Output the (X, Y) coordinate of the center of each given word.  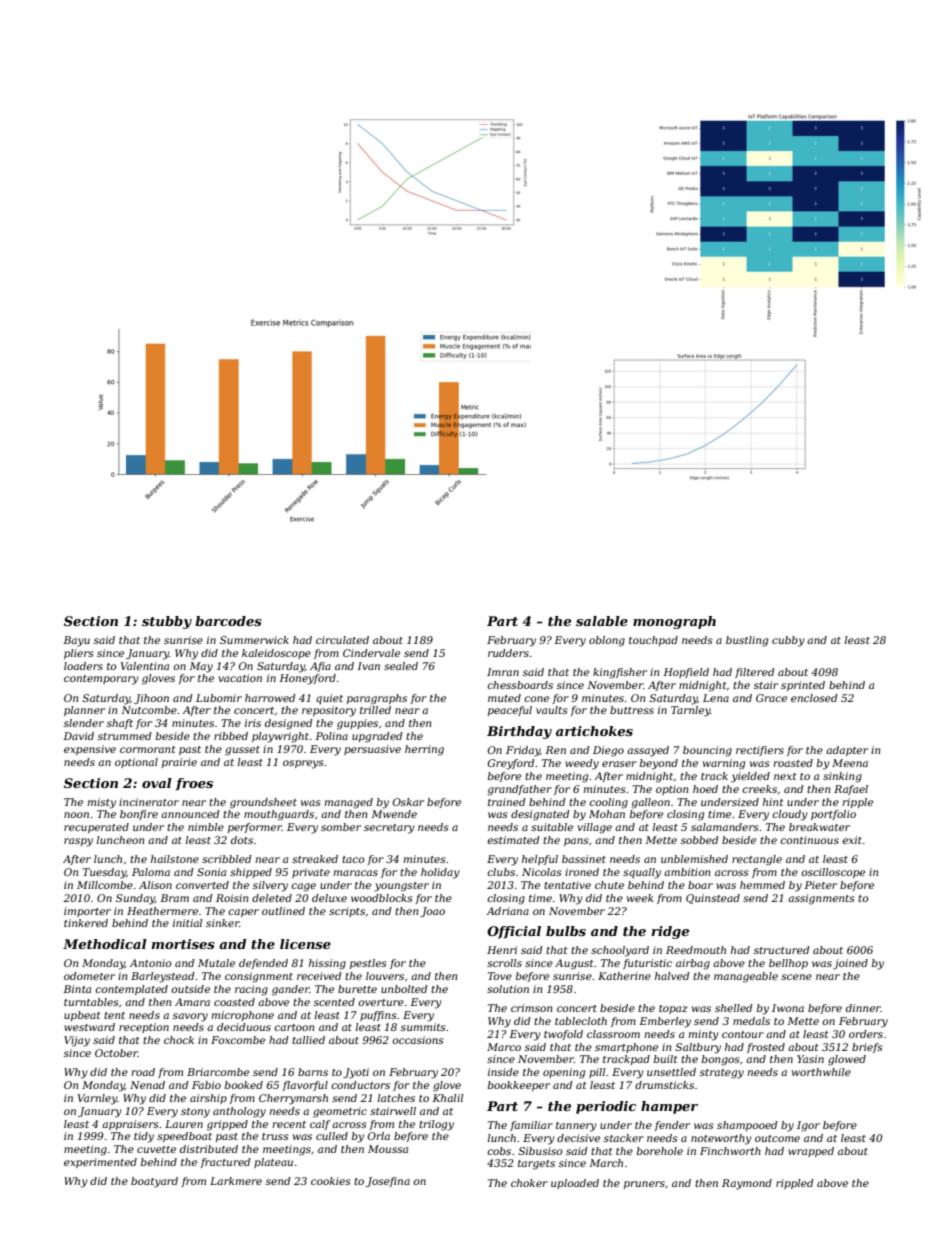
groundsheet (263, 803)
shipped (251, 873)
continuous (809, 840)
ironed (582, 872)
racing (251, 990)
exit (852, 840)
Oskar (408, 802)
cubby (788, 641)
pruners (644, 1185)
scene (796, 977)
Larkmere (236, 1181)
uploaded (575, 1184)
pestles (368, 964)
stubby (167, 622)
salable (602, 621)
